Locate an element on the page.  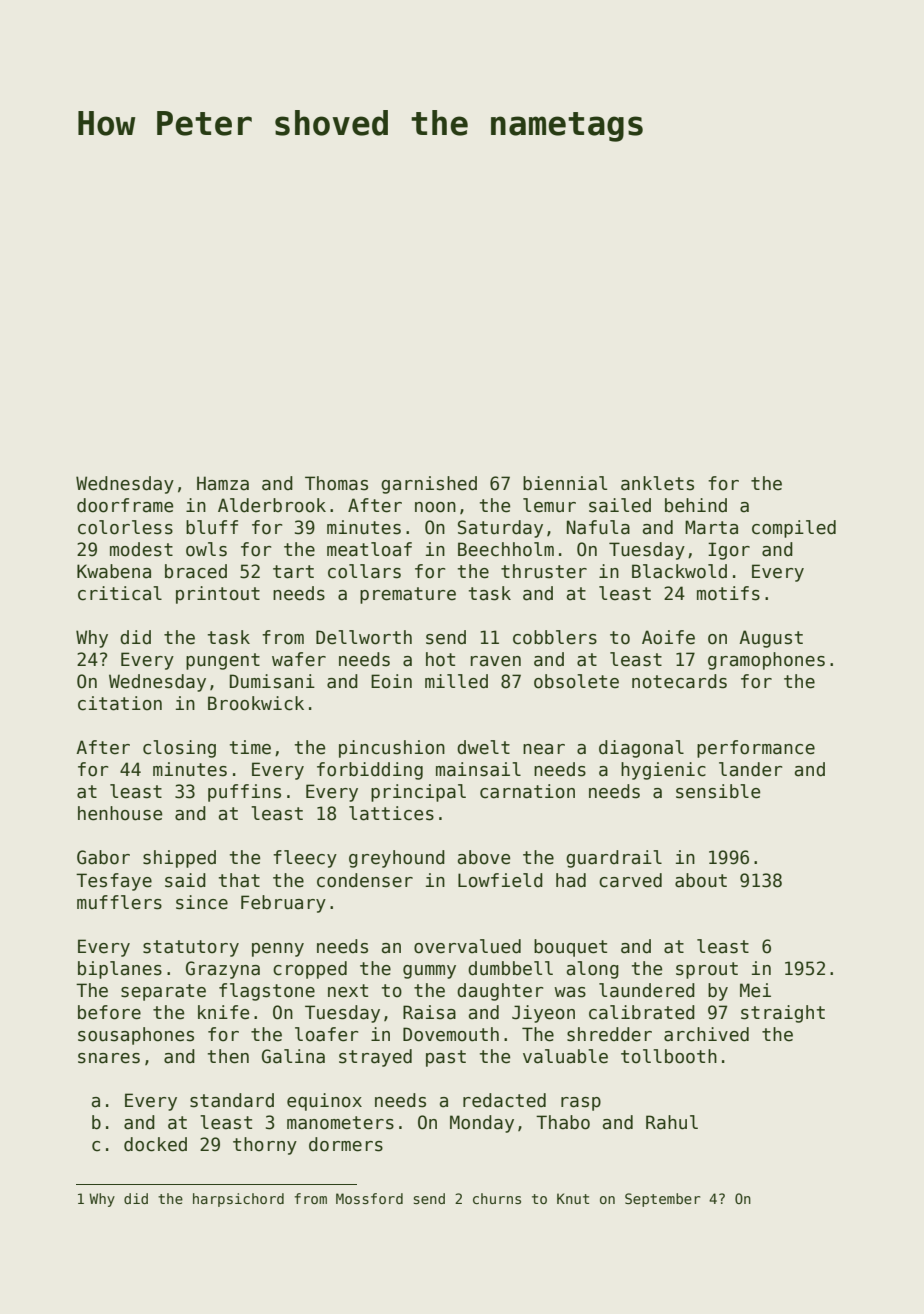
lander is located at coordinates (751, 769).
